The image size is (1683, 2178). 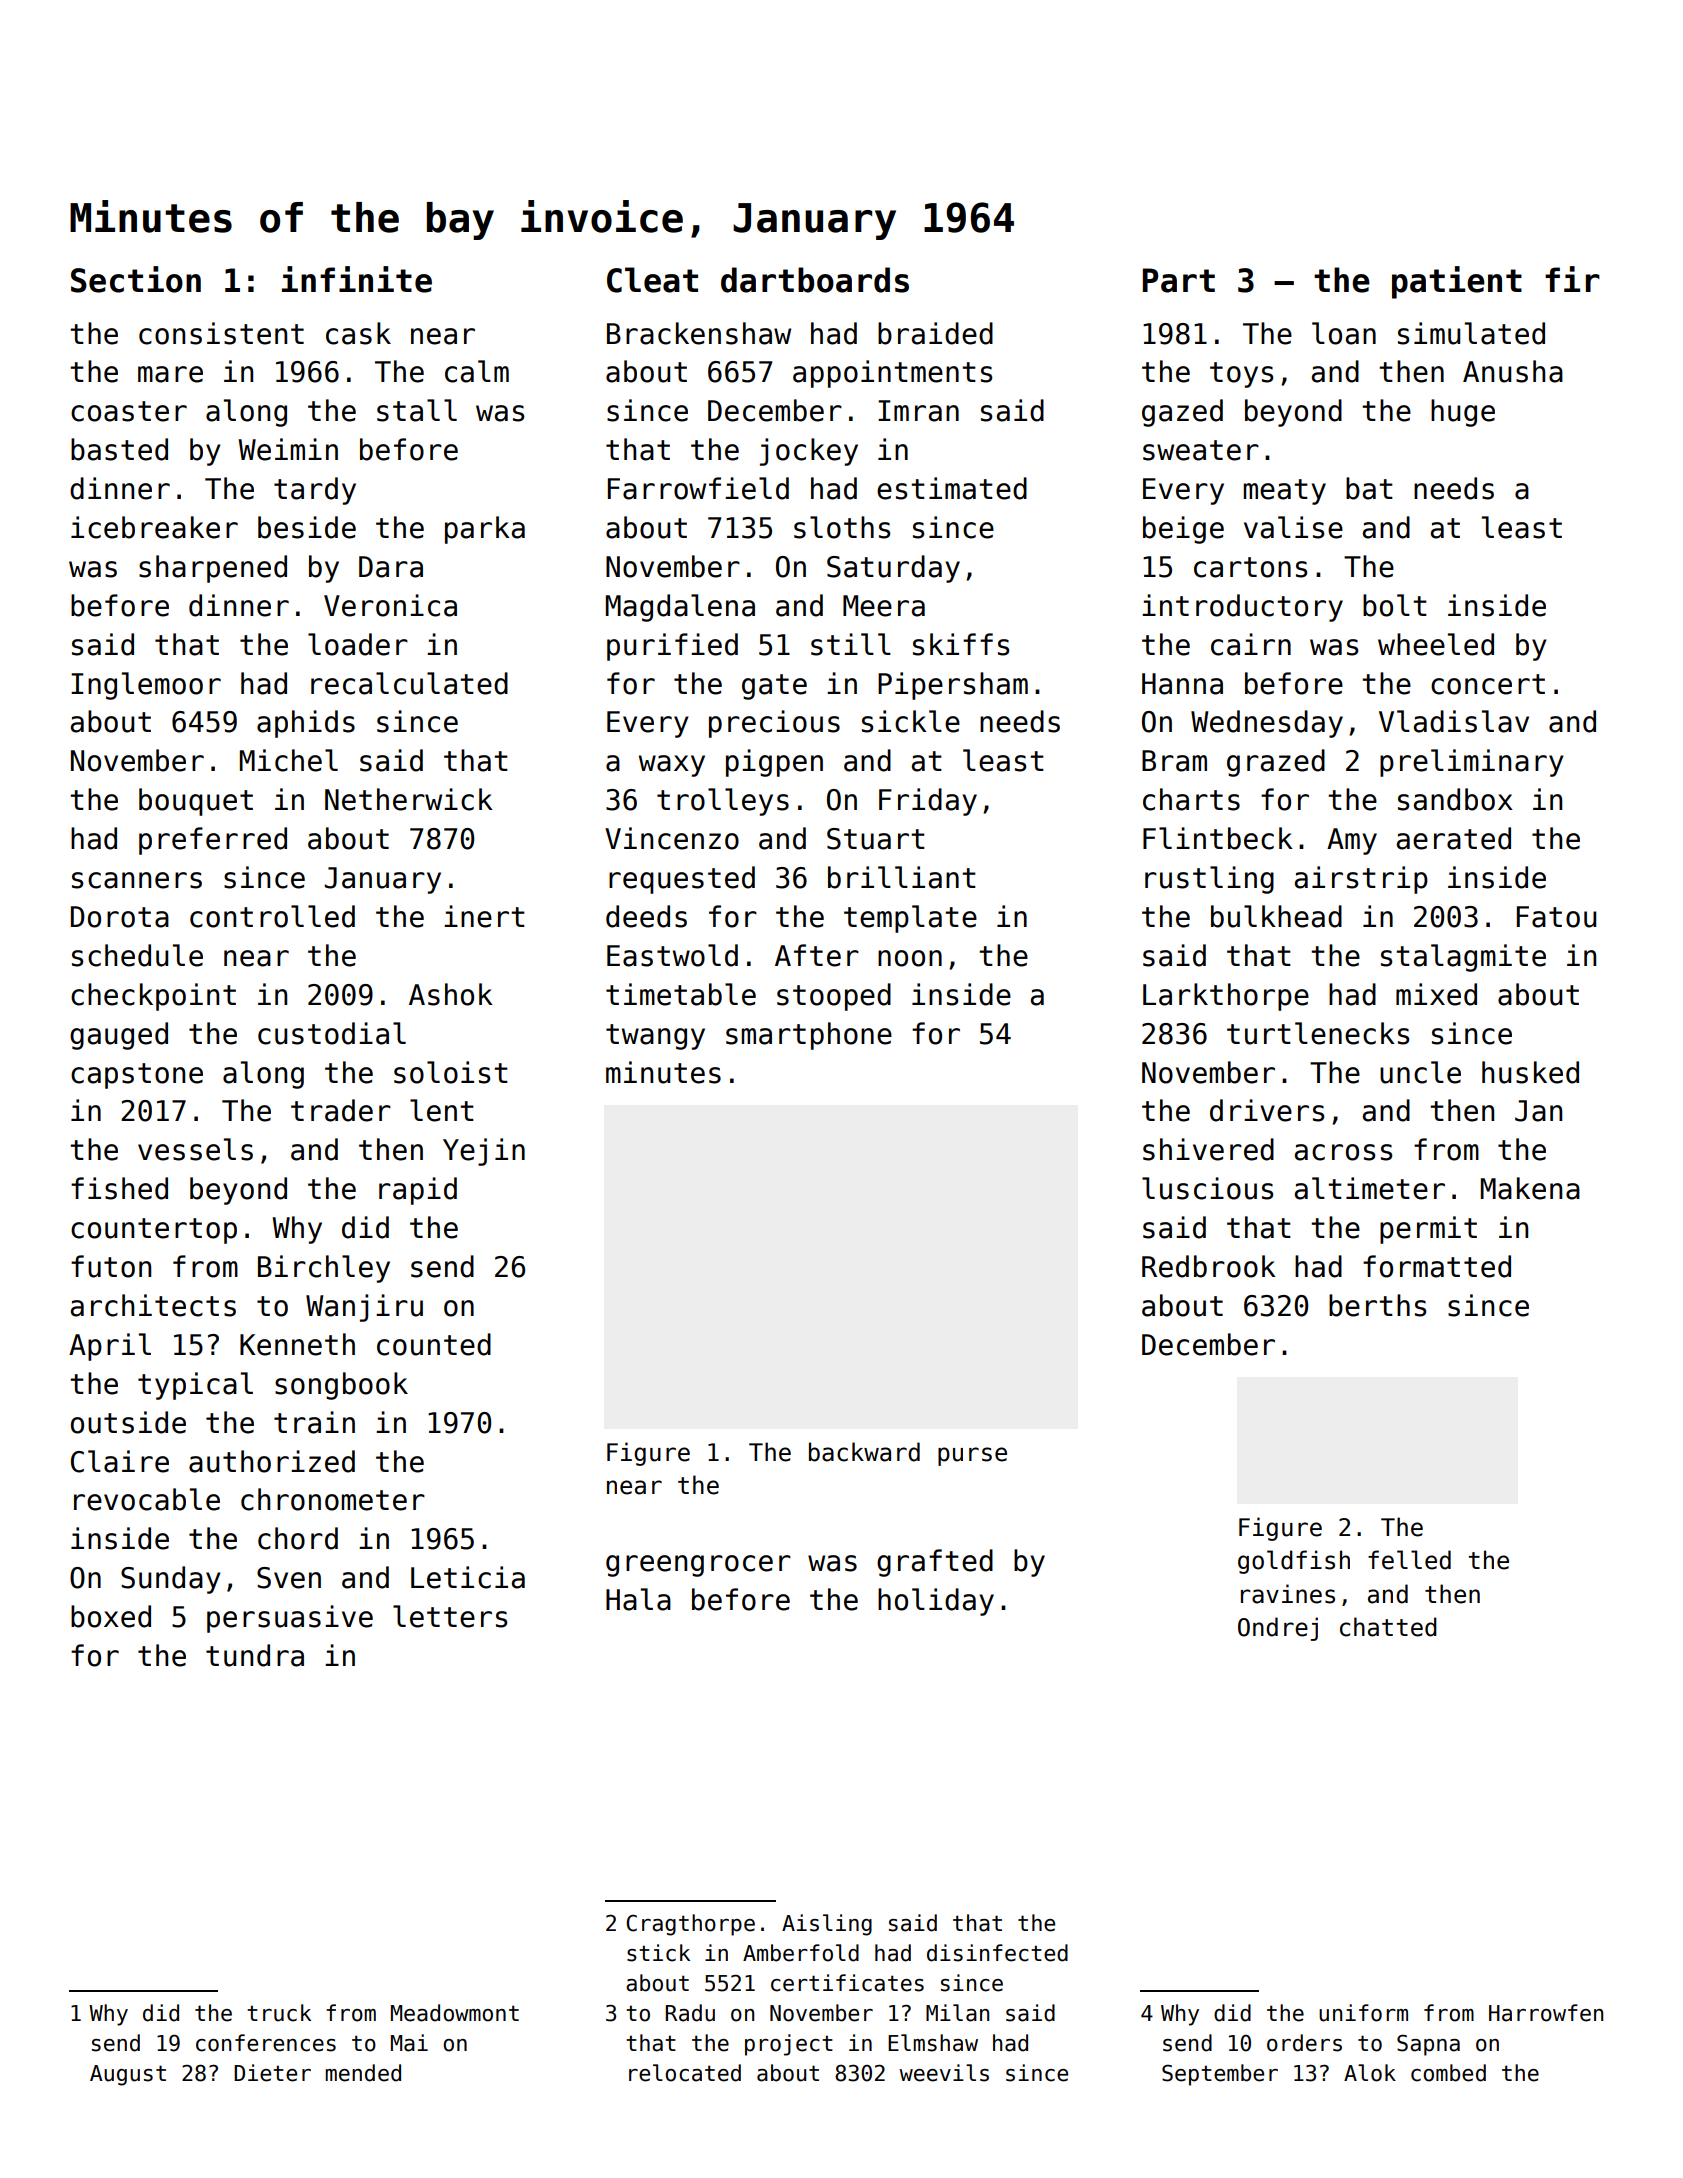 What do you see at coordinates (279, 2013) in the image?
I see `truck` at bounding box center [279, 2013].
